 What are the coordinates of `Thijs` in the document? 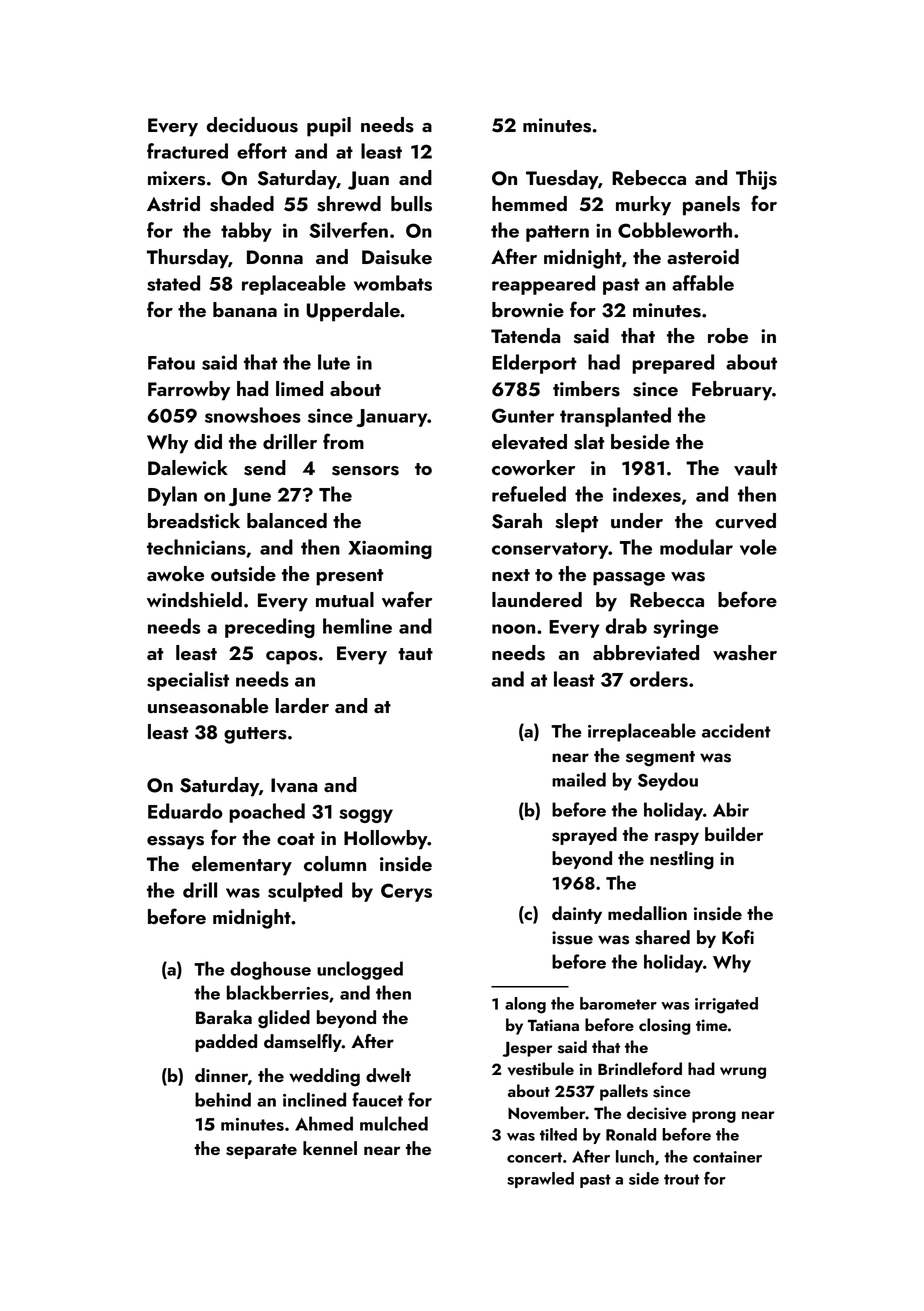 It's located at (756, 180).
